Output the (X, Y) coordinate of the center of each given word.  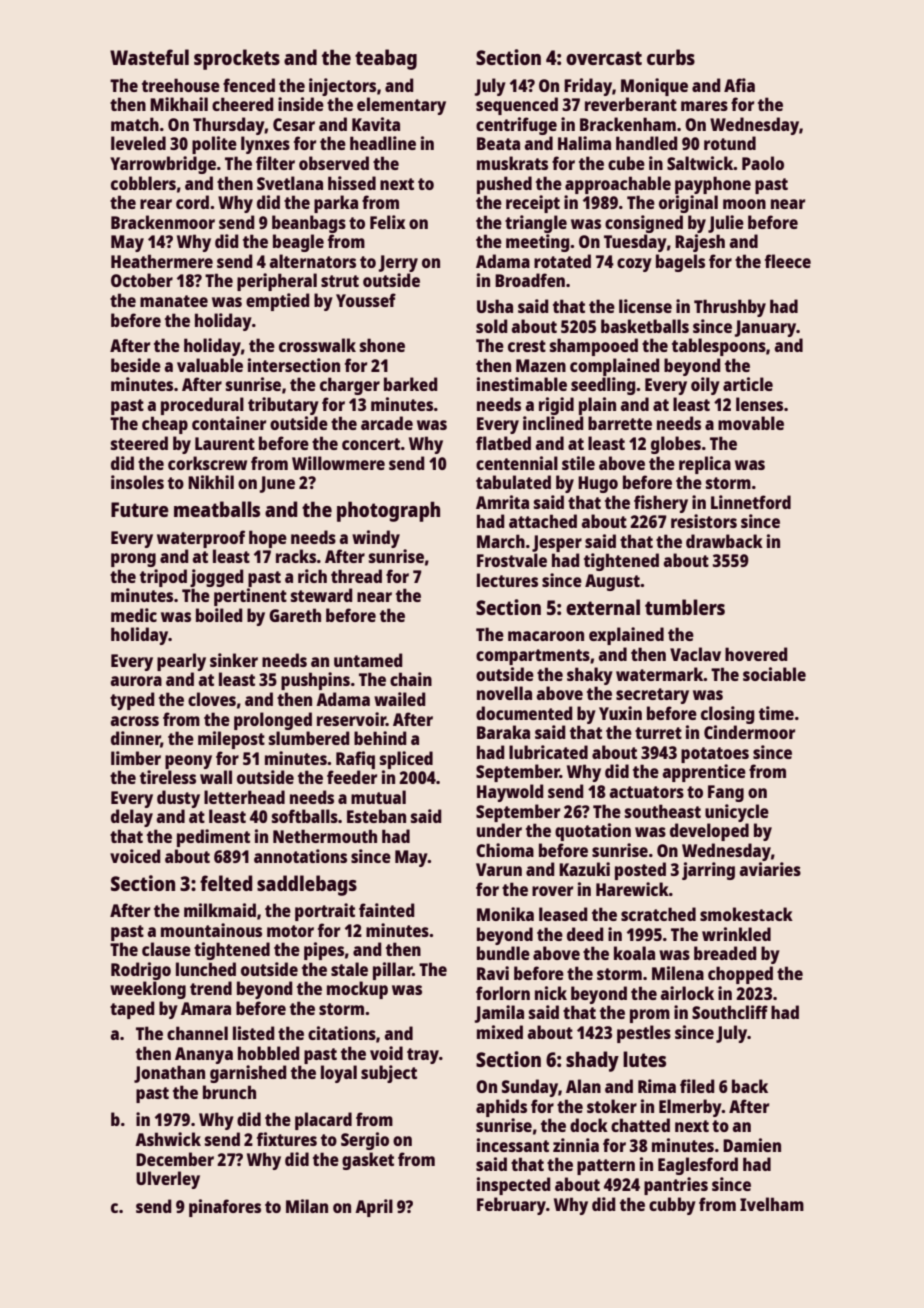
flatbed (503, 443)
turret (658, 733)
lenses (759, 404)
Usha (495, 306)
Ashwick (168, 1139)
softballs (305, 816)
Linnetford (751, 502)
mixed (500, 1032)
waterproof (201, 539)
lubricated (548, 752)
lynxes (265, 145)
